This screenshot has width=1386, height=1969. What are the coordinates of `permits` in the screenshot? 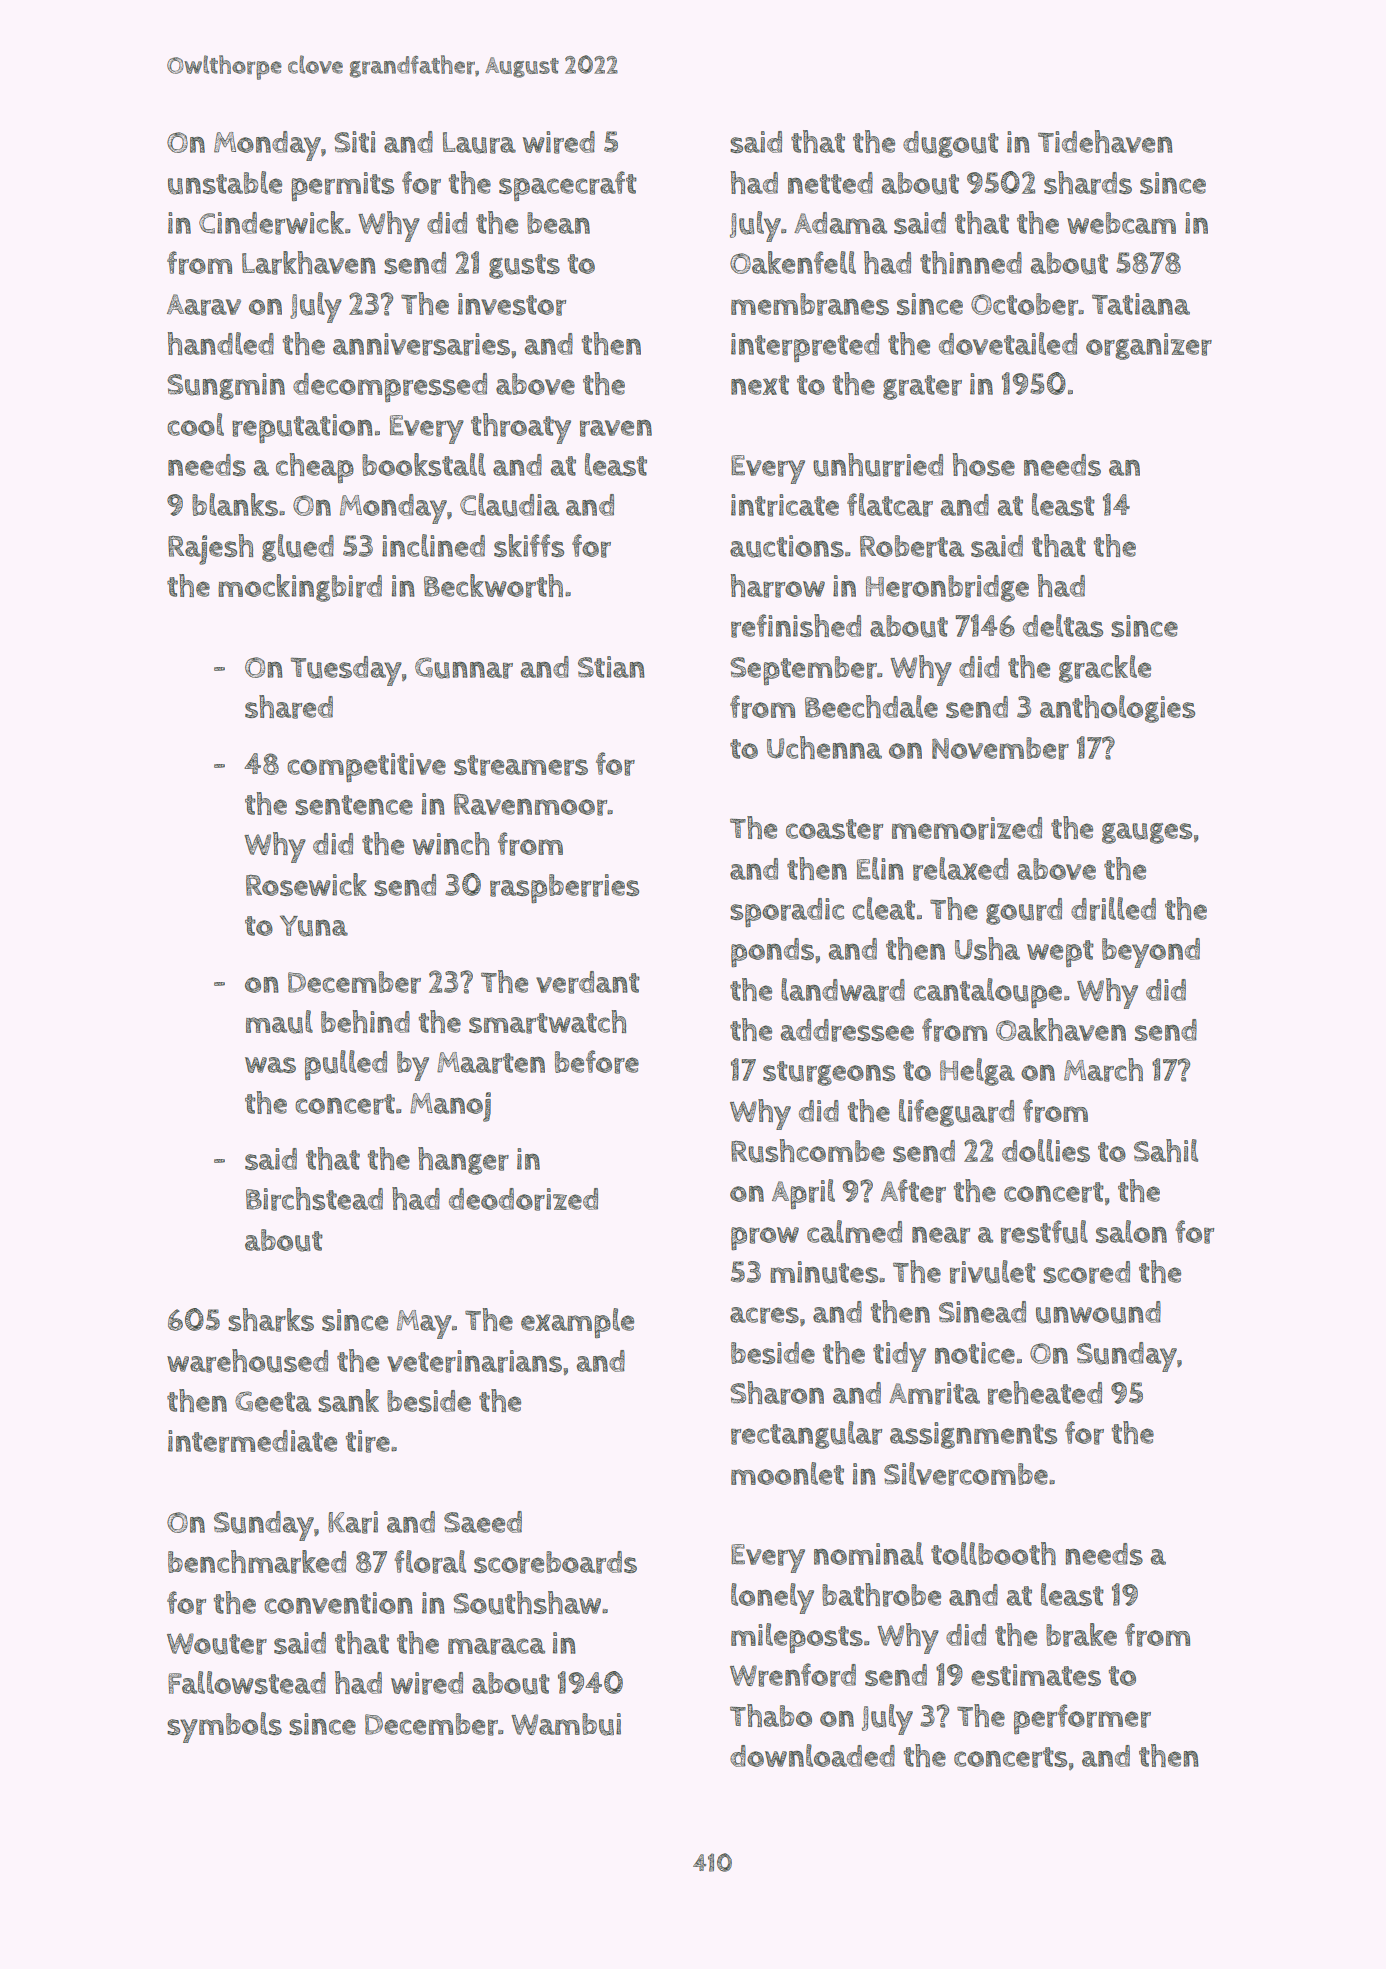 It's located at (342, 187).
